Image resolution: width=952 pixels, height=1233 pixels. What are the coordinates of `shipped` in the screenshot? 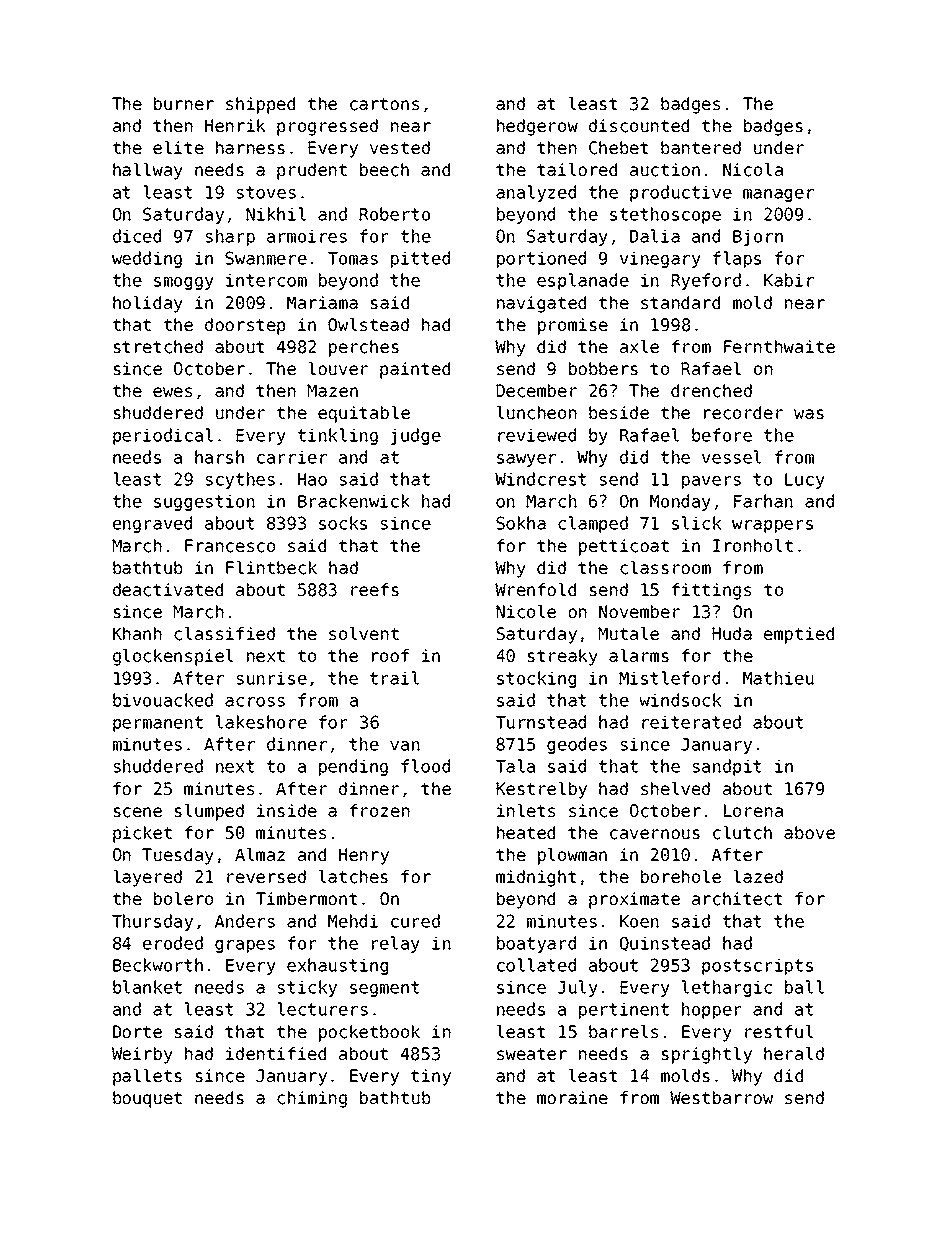 It's located at (260, 105).
